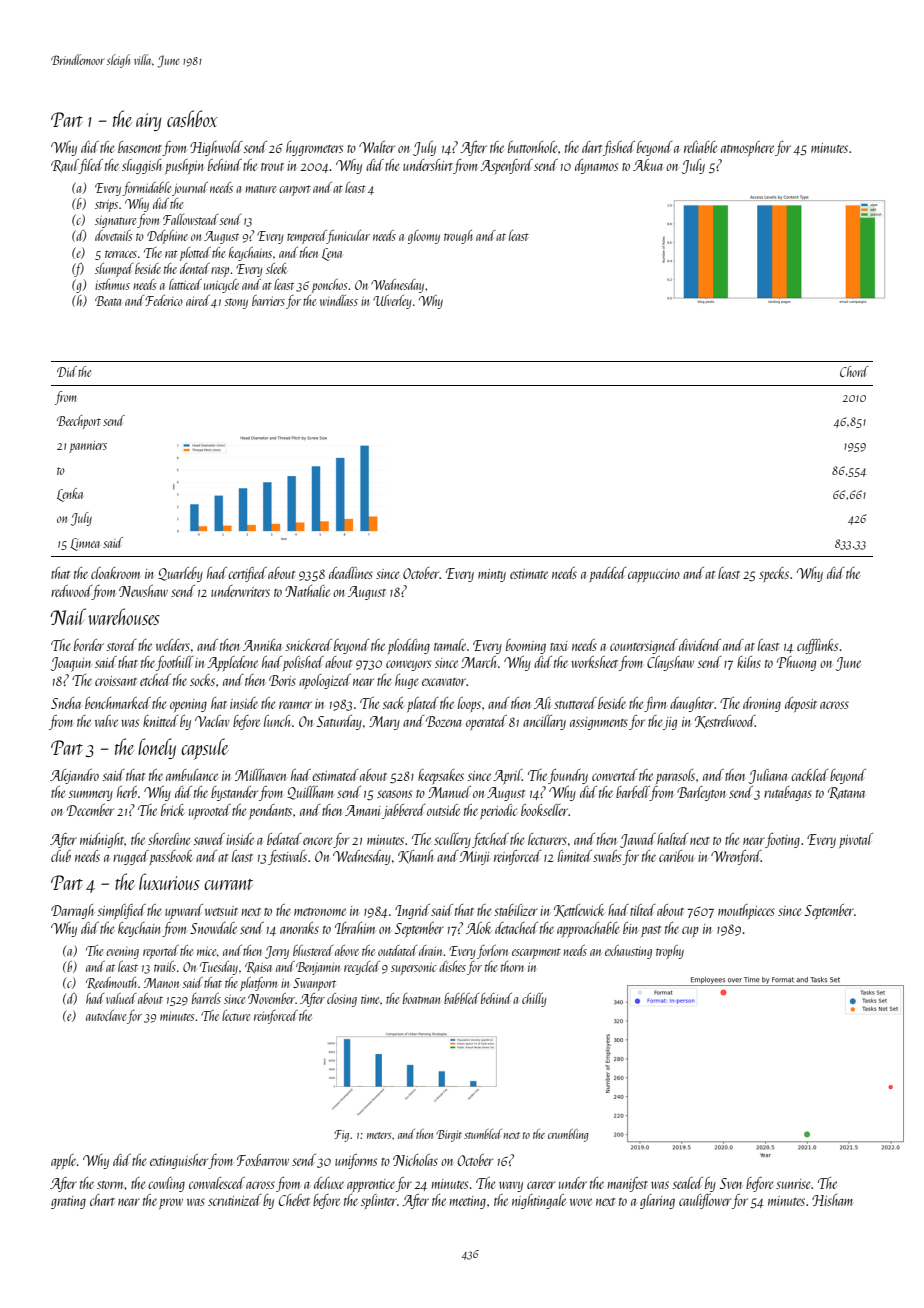  I want to click on Hisham, so click(832, 1200).
